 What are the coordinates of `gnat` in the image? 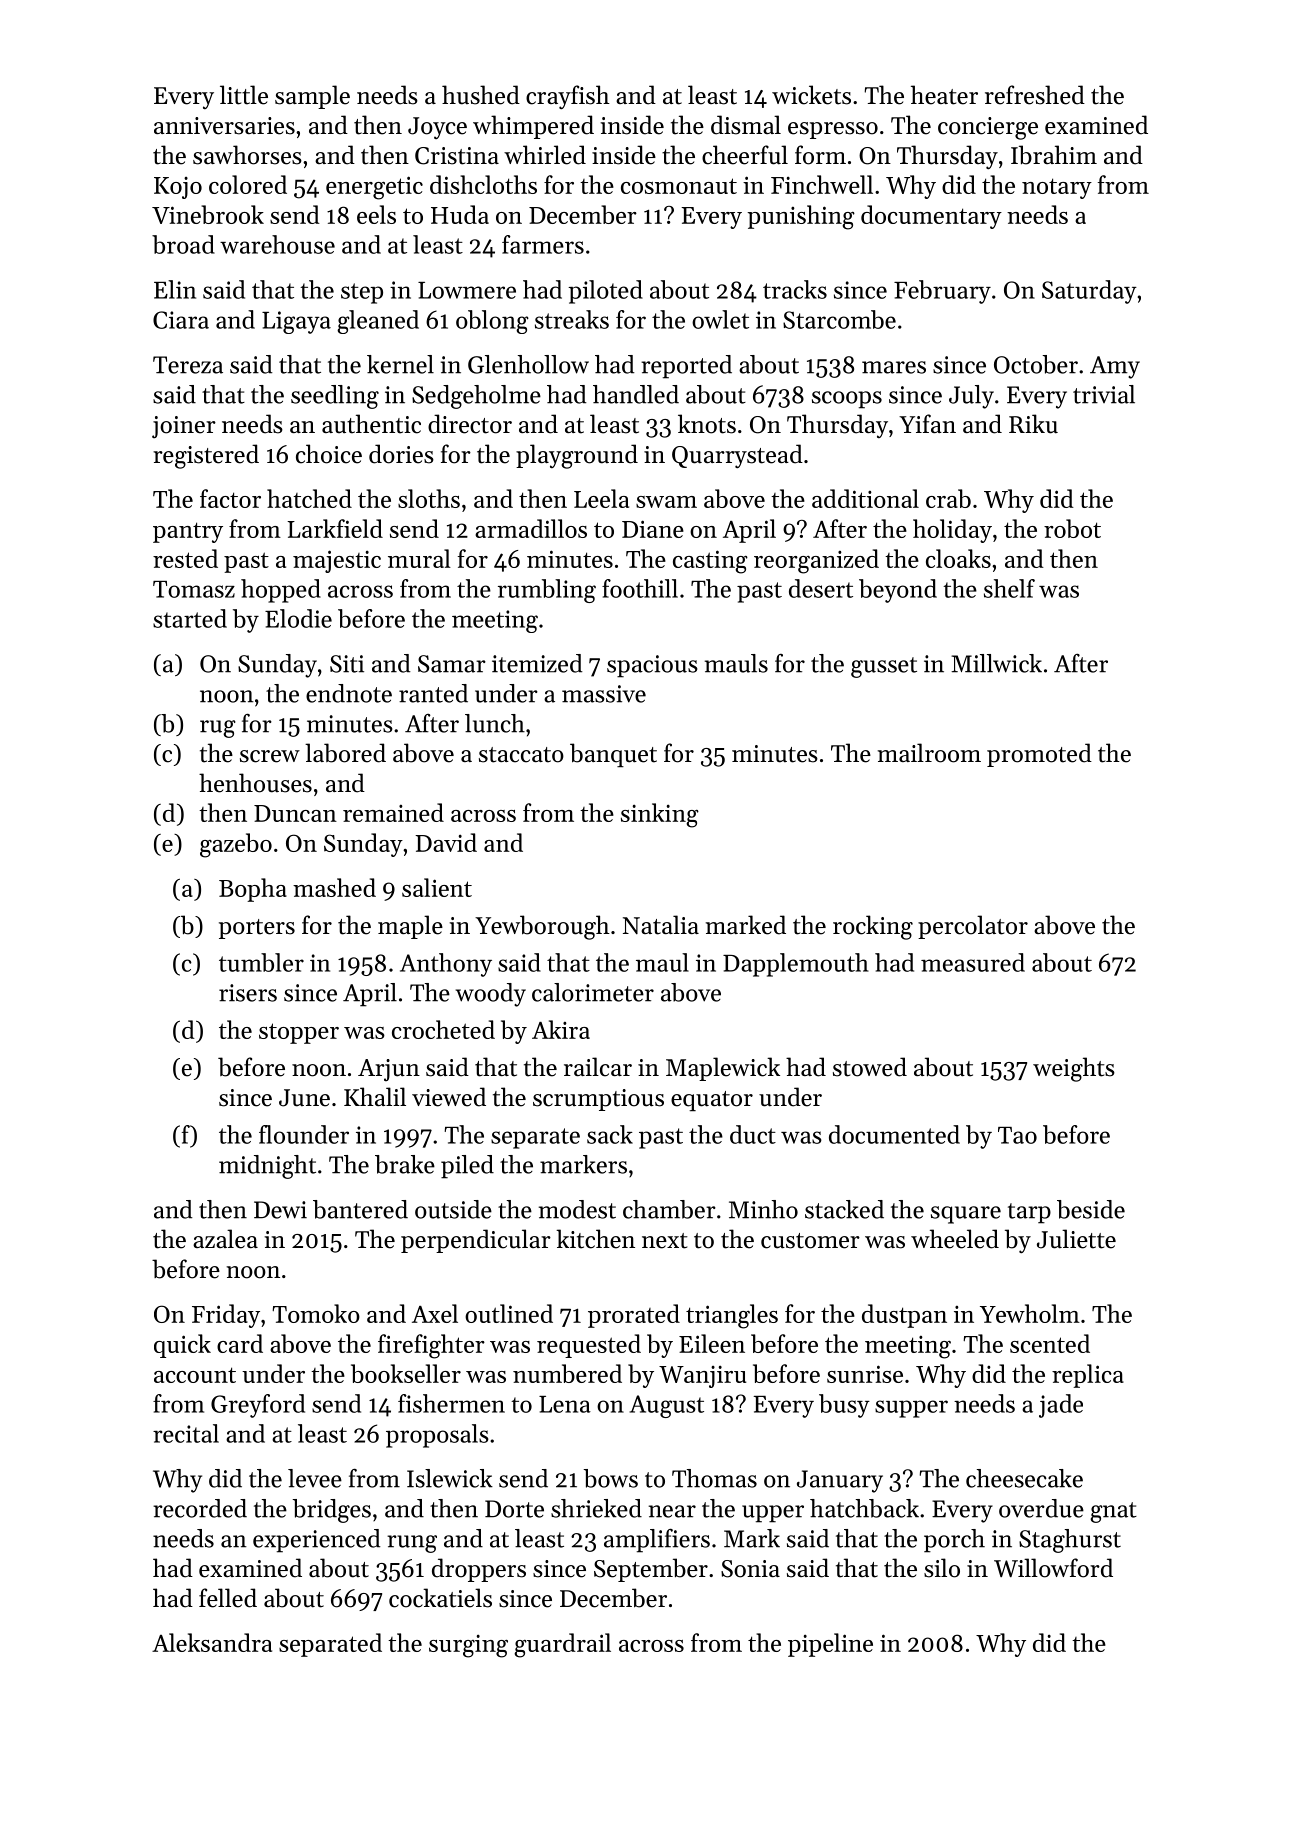 It's located at (1113, 1512).
